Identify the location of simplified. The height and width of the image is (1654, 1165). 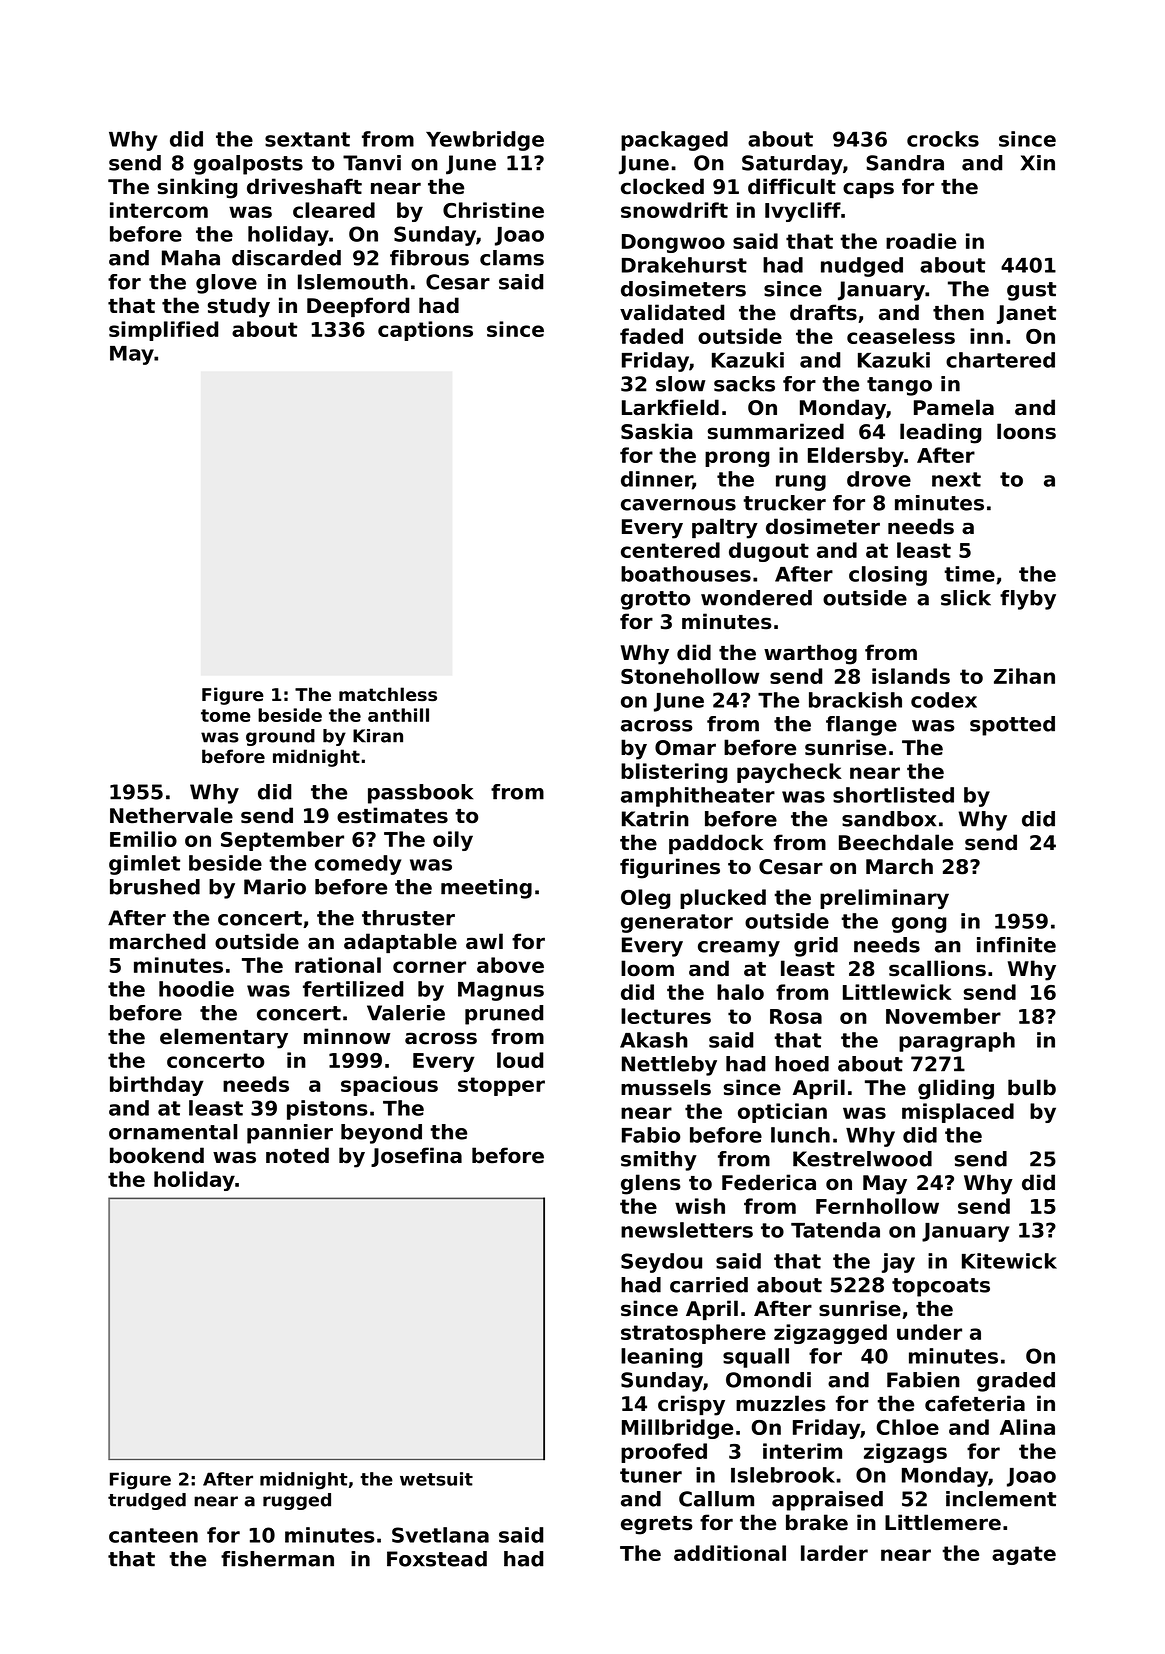
(163, 331).
